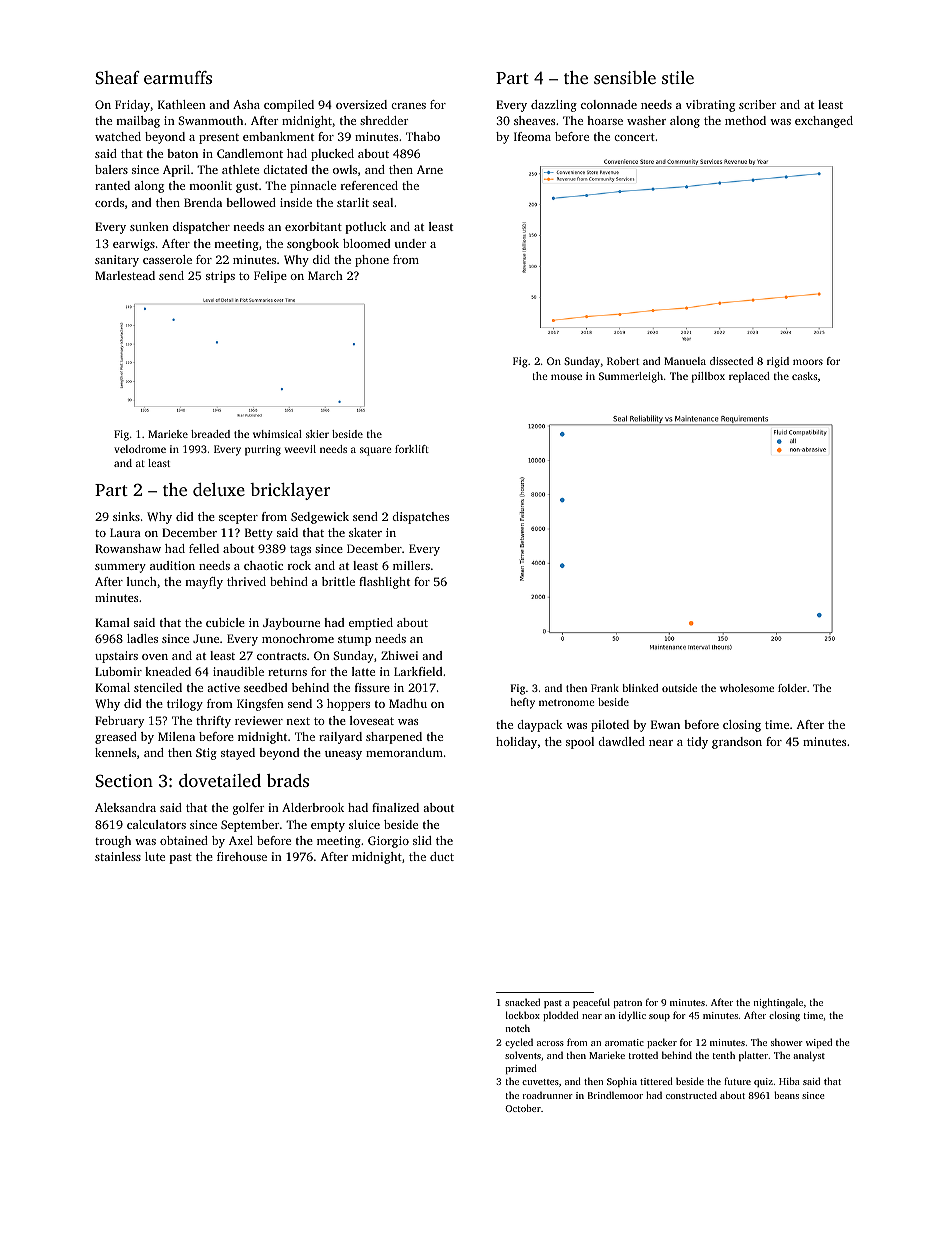  Describe the element at coordinates (116, 738) in the page. I see `greased` at that location.
